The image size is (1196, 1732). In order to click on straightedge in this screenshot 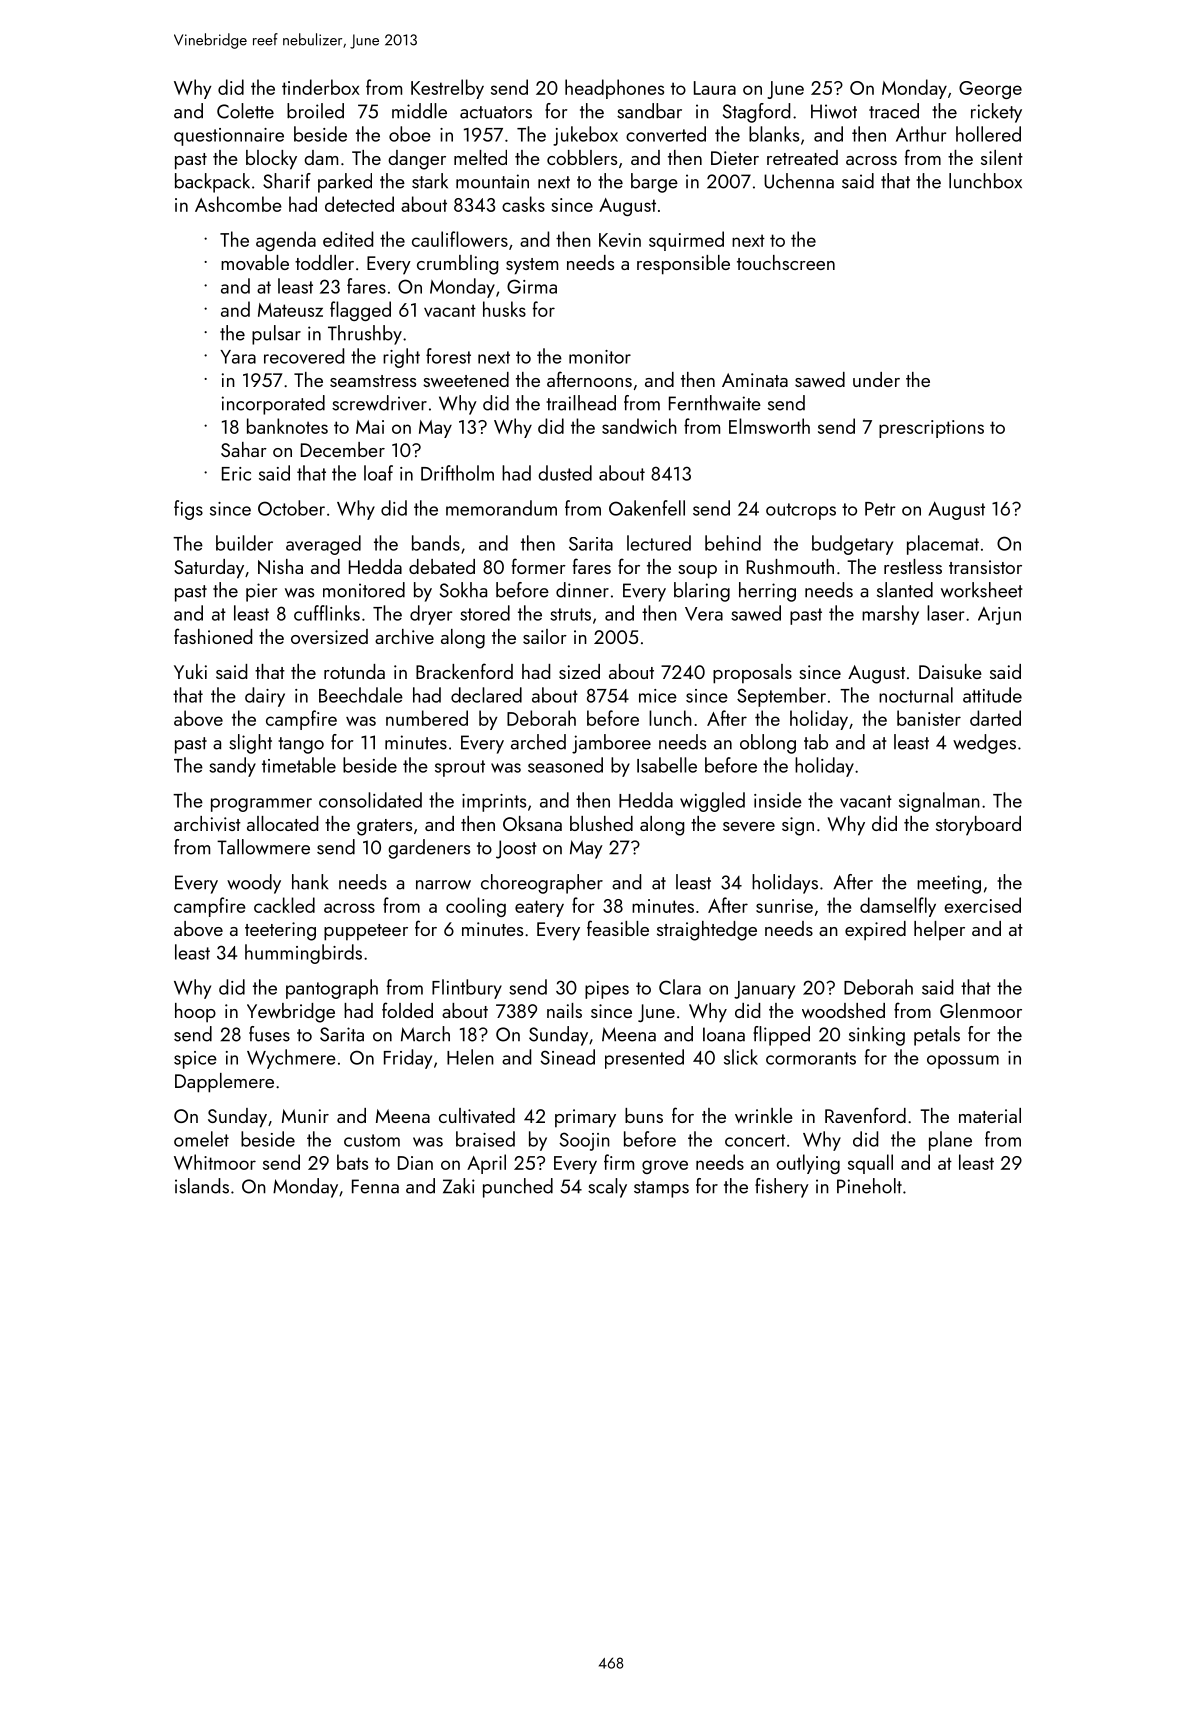, I will do `click(707, 931)`.
